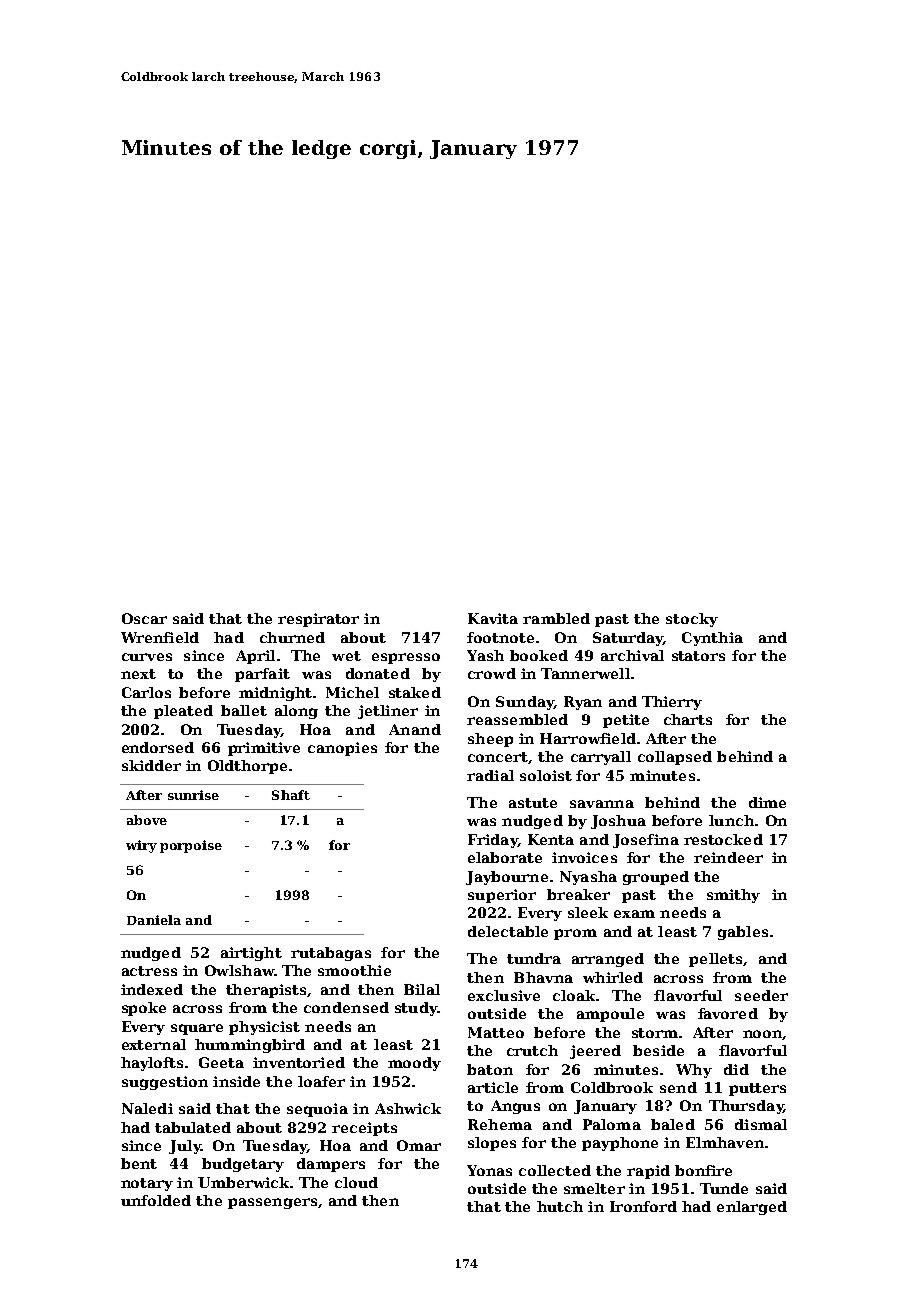 Image resolution: width=908 pixels, height=1316 pixels. Describe the element at coordinates (733, 896) in the image. I see `smithy` at that location.
